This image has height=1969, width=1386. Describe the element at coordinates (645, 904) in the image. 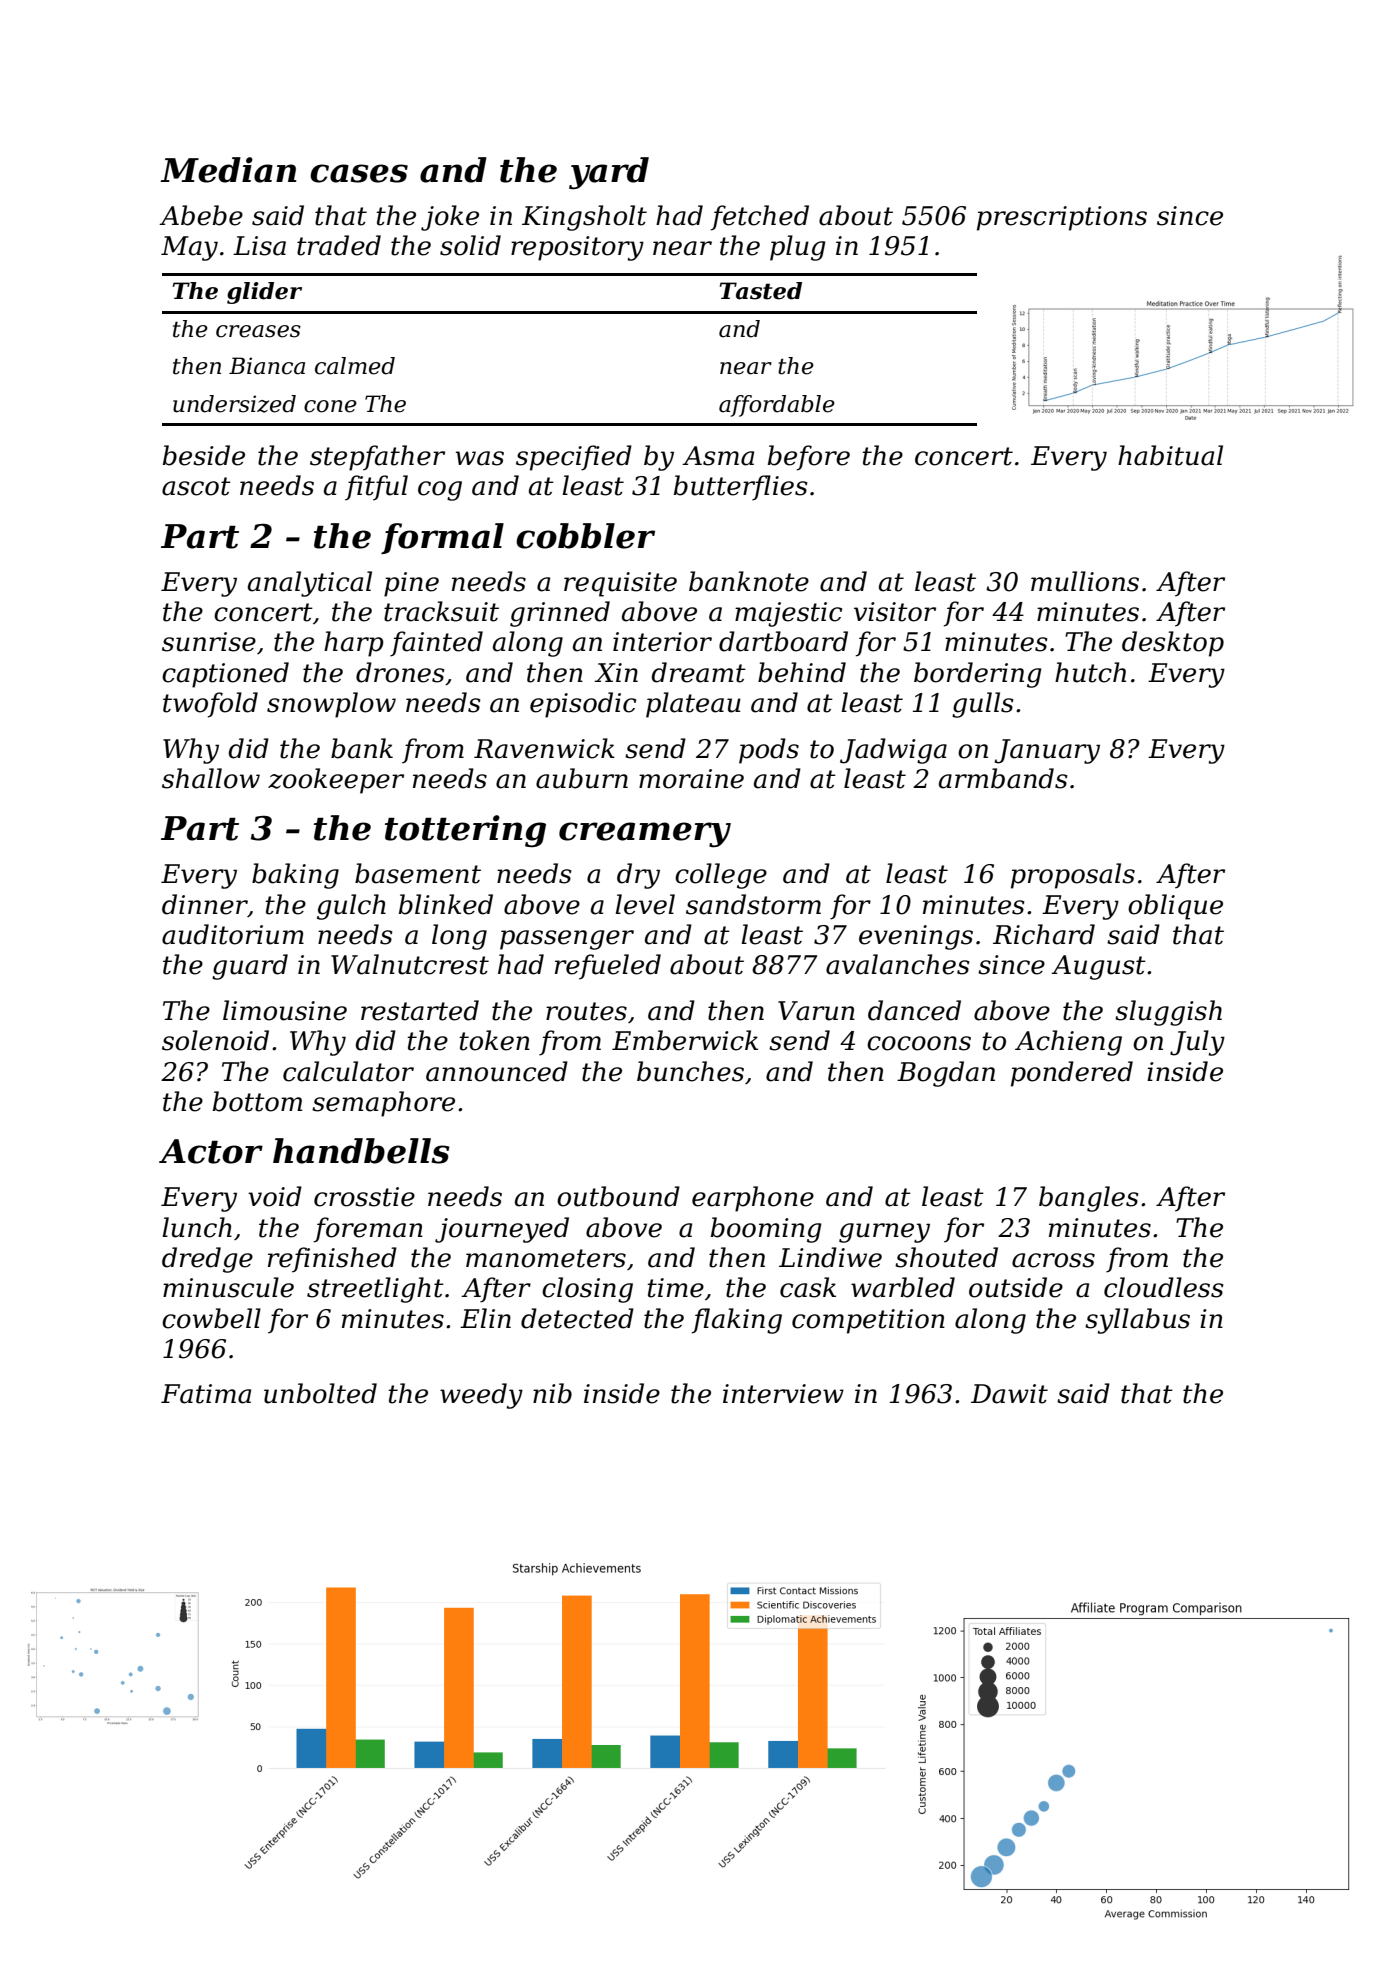

I see `level` at that location.
